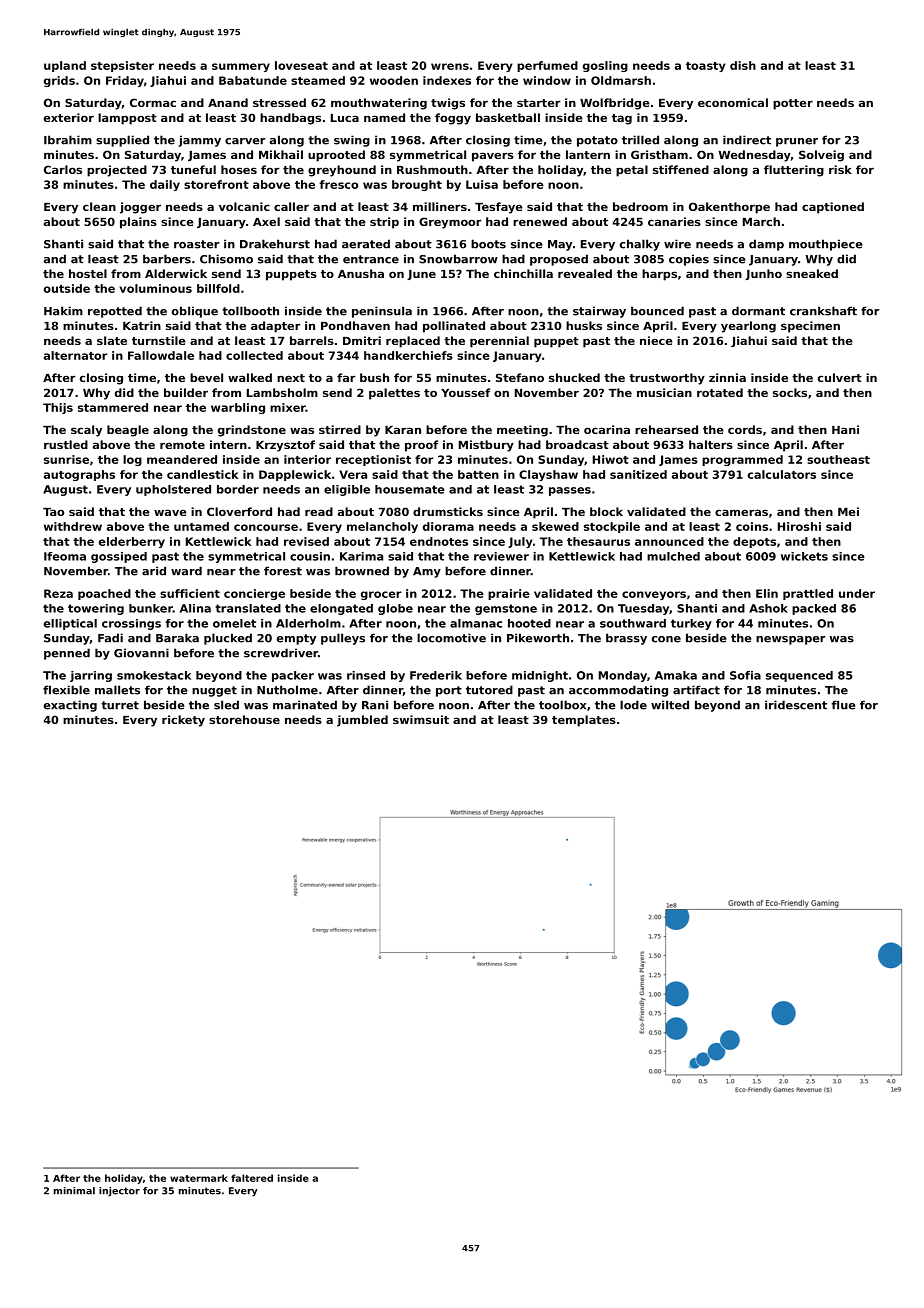 The width and height of the screenshot is (924, 1308). What do you see at coordinates (745, 675) in the screenshot?
I see `Sofia` at bounding box center [745, 675].
